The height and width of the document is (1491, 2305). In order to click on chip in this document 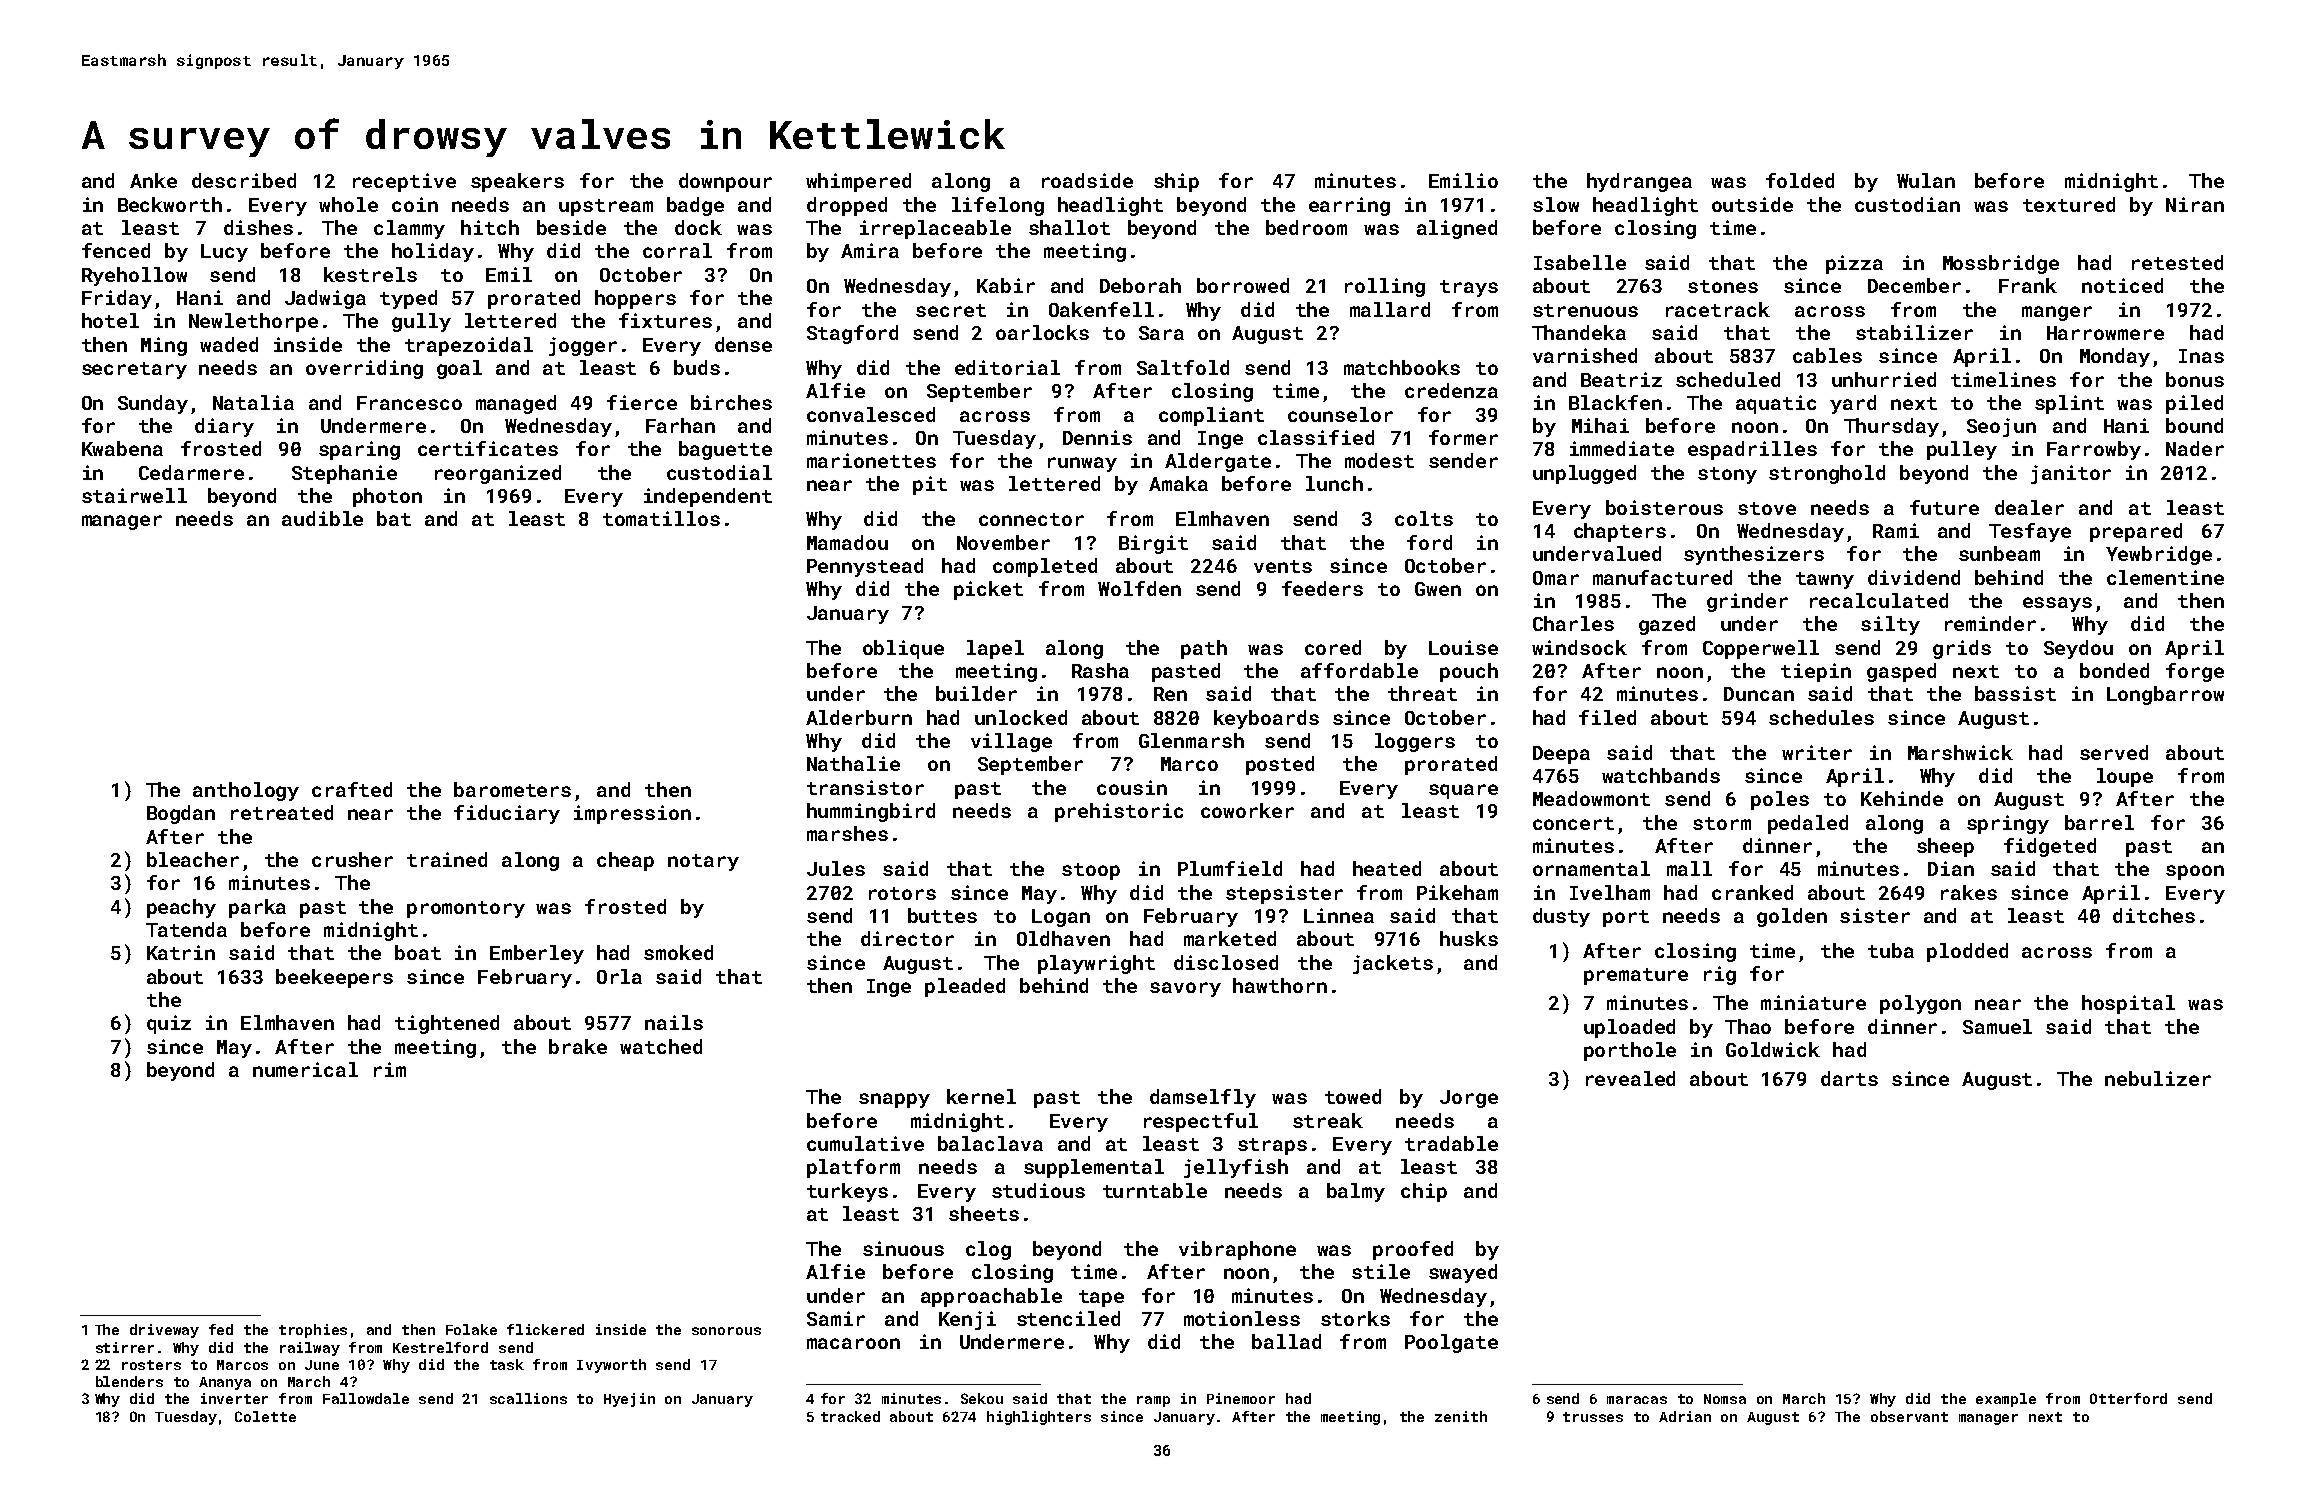, I will do `click(1424, 1192)`.
